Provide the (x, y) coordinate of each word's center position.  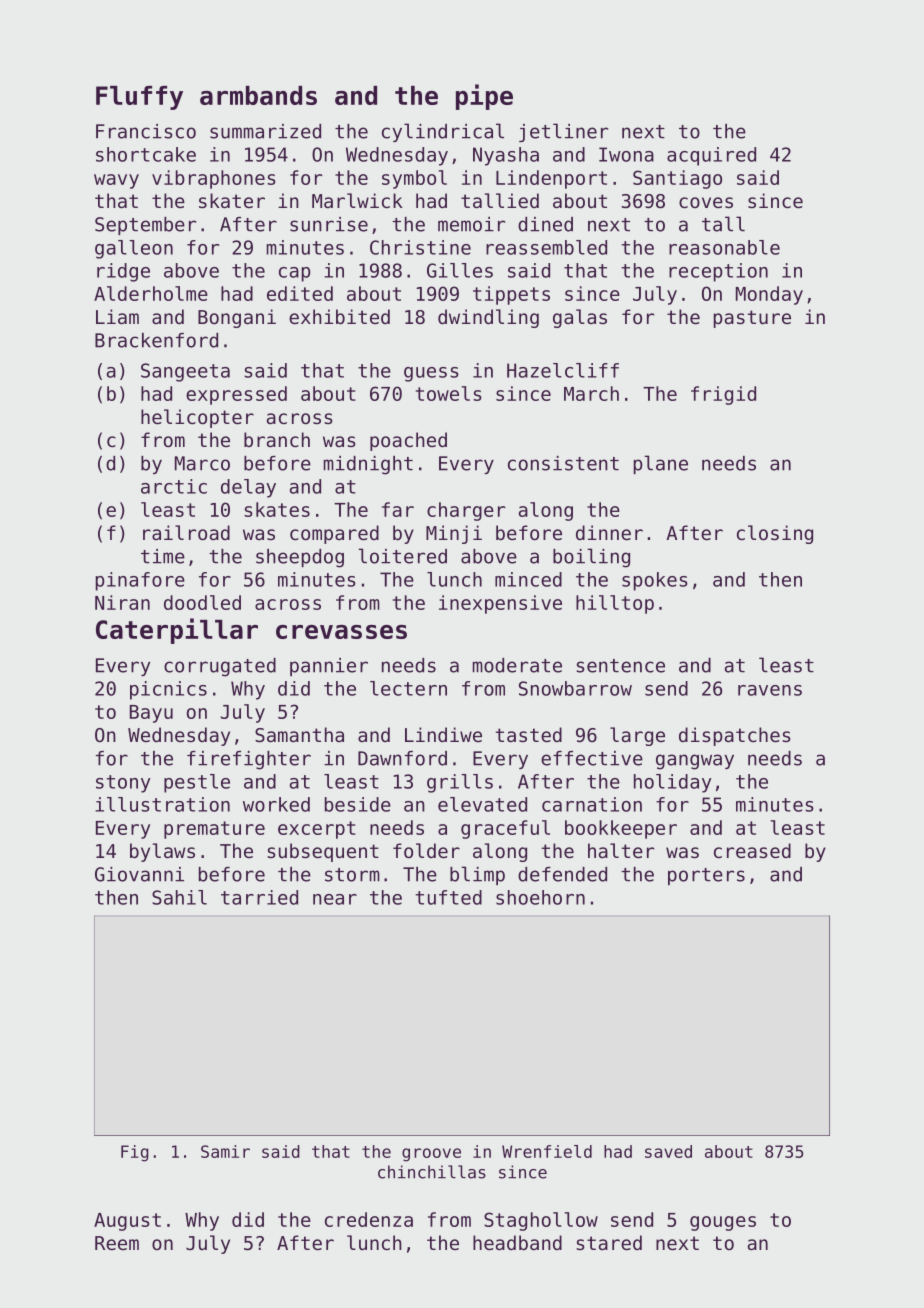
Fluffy (139, 98)
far (398, 509)
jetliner (563, 132)
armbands (258, 95)
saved (668, 1151)
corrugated (220, 667)
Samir (225, 1151)
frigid (723, 395)
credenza (369, 1219)
